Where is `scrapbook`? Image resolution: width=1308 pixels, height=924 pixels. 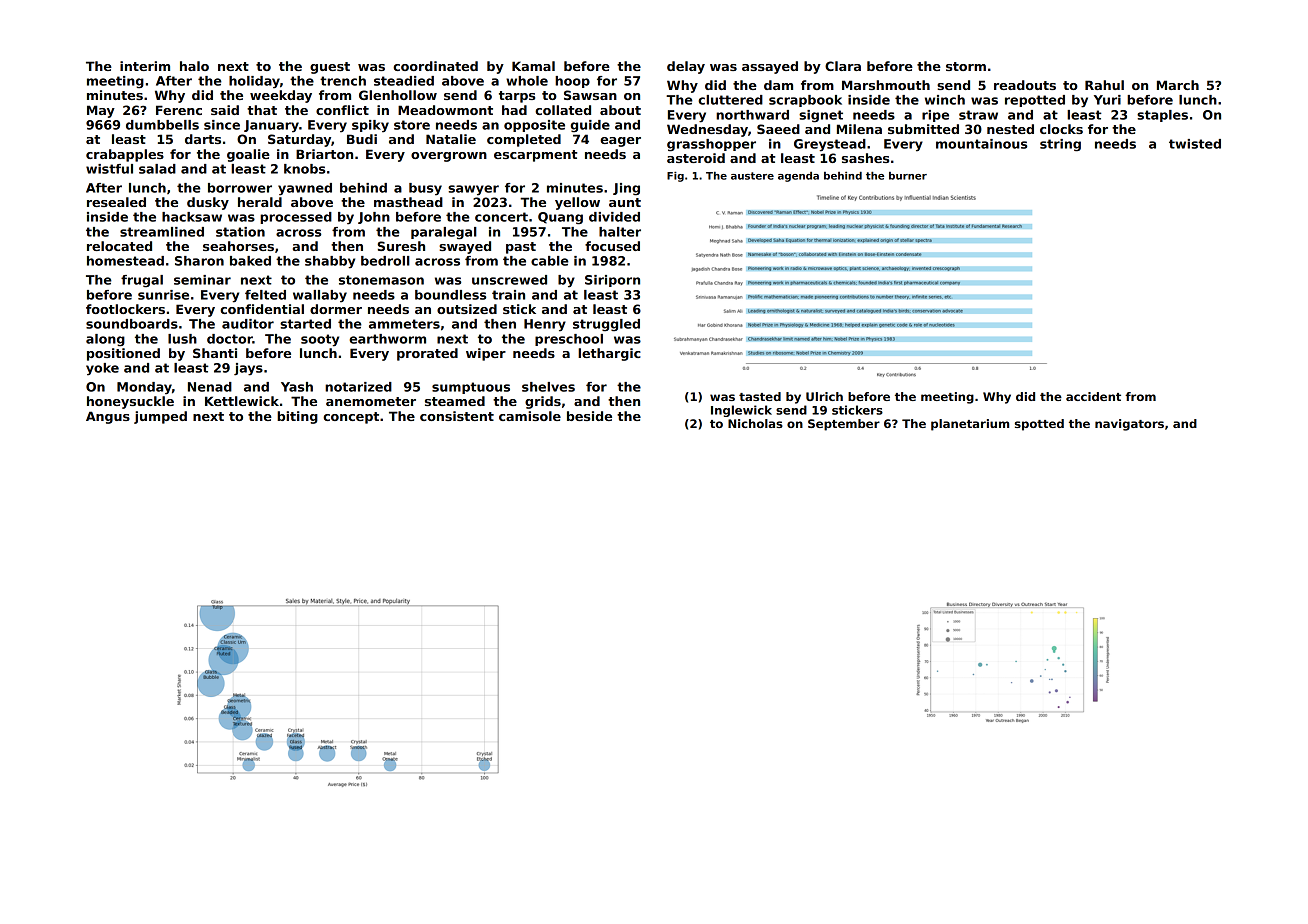
scrapbook is located at coordinates (805, 101).
